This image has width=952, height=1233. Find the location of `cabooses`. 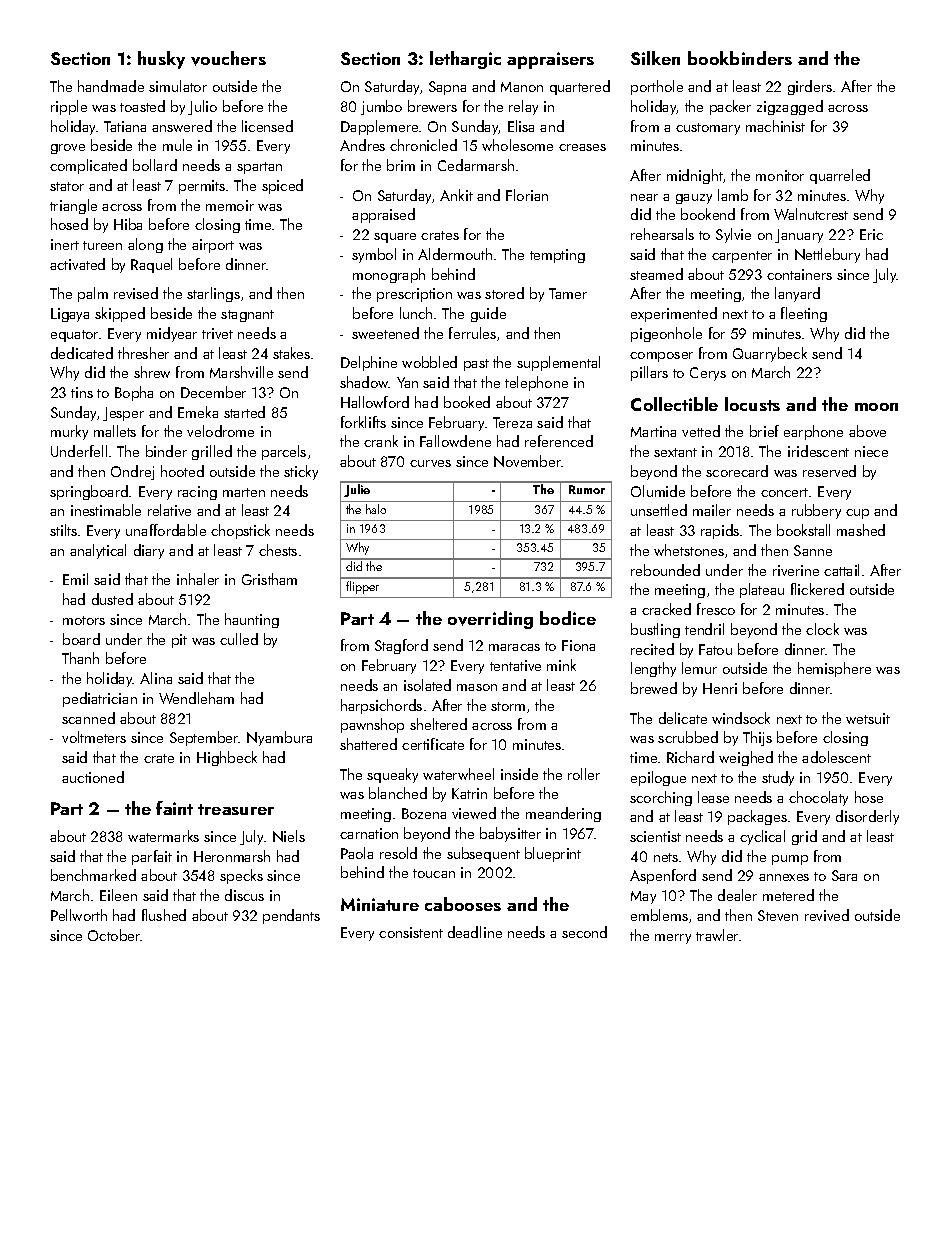

cabooses is located at coordinates (463, 904).
